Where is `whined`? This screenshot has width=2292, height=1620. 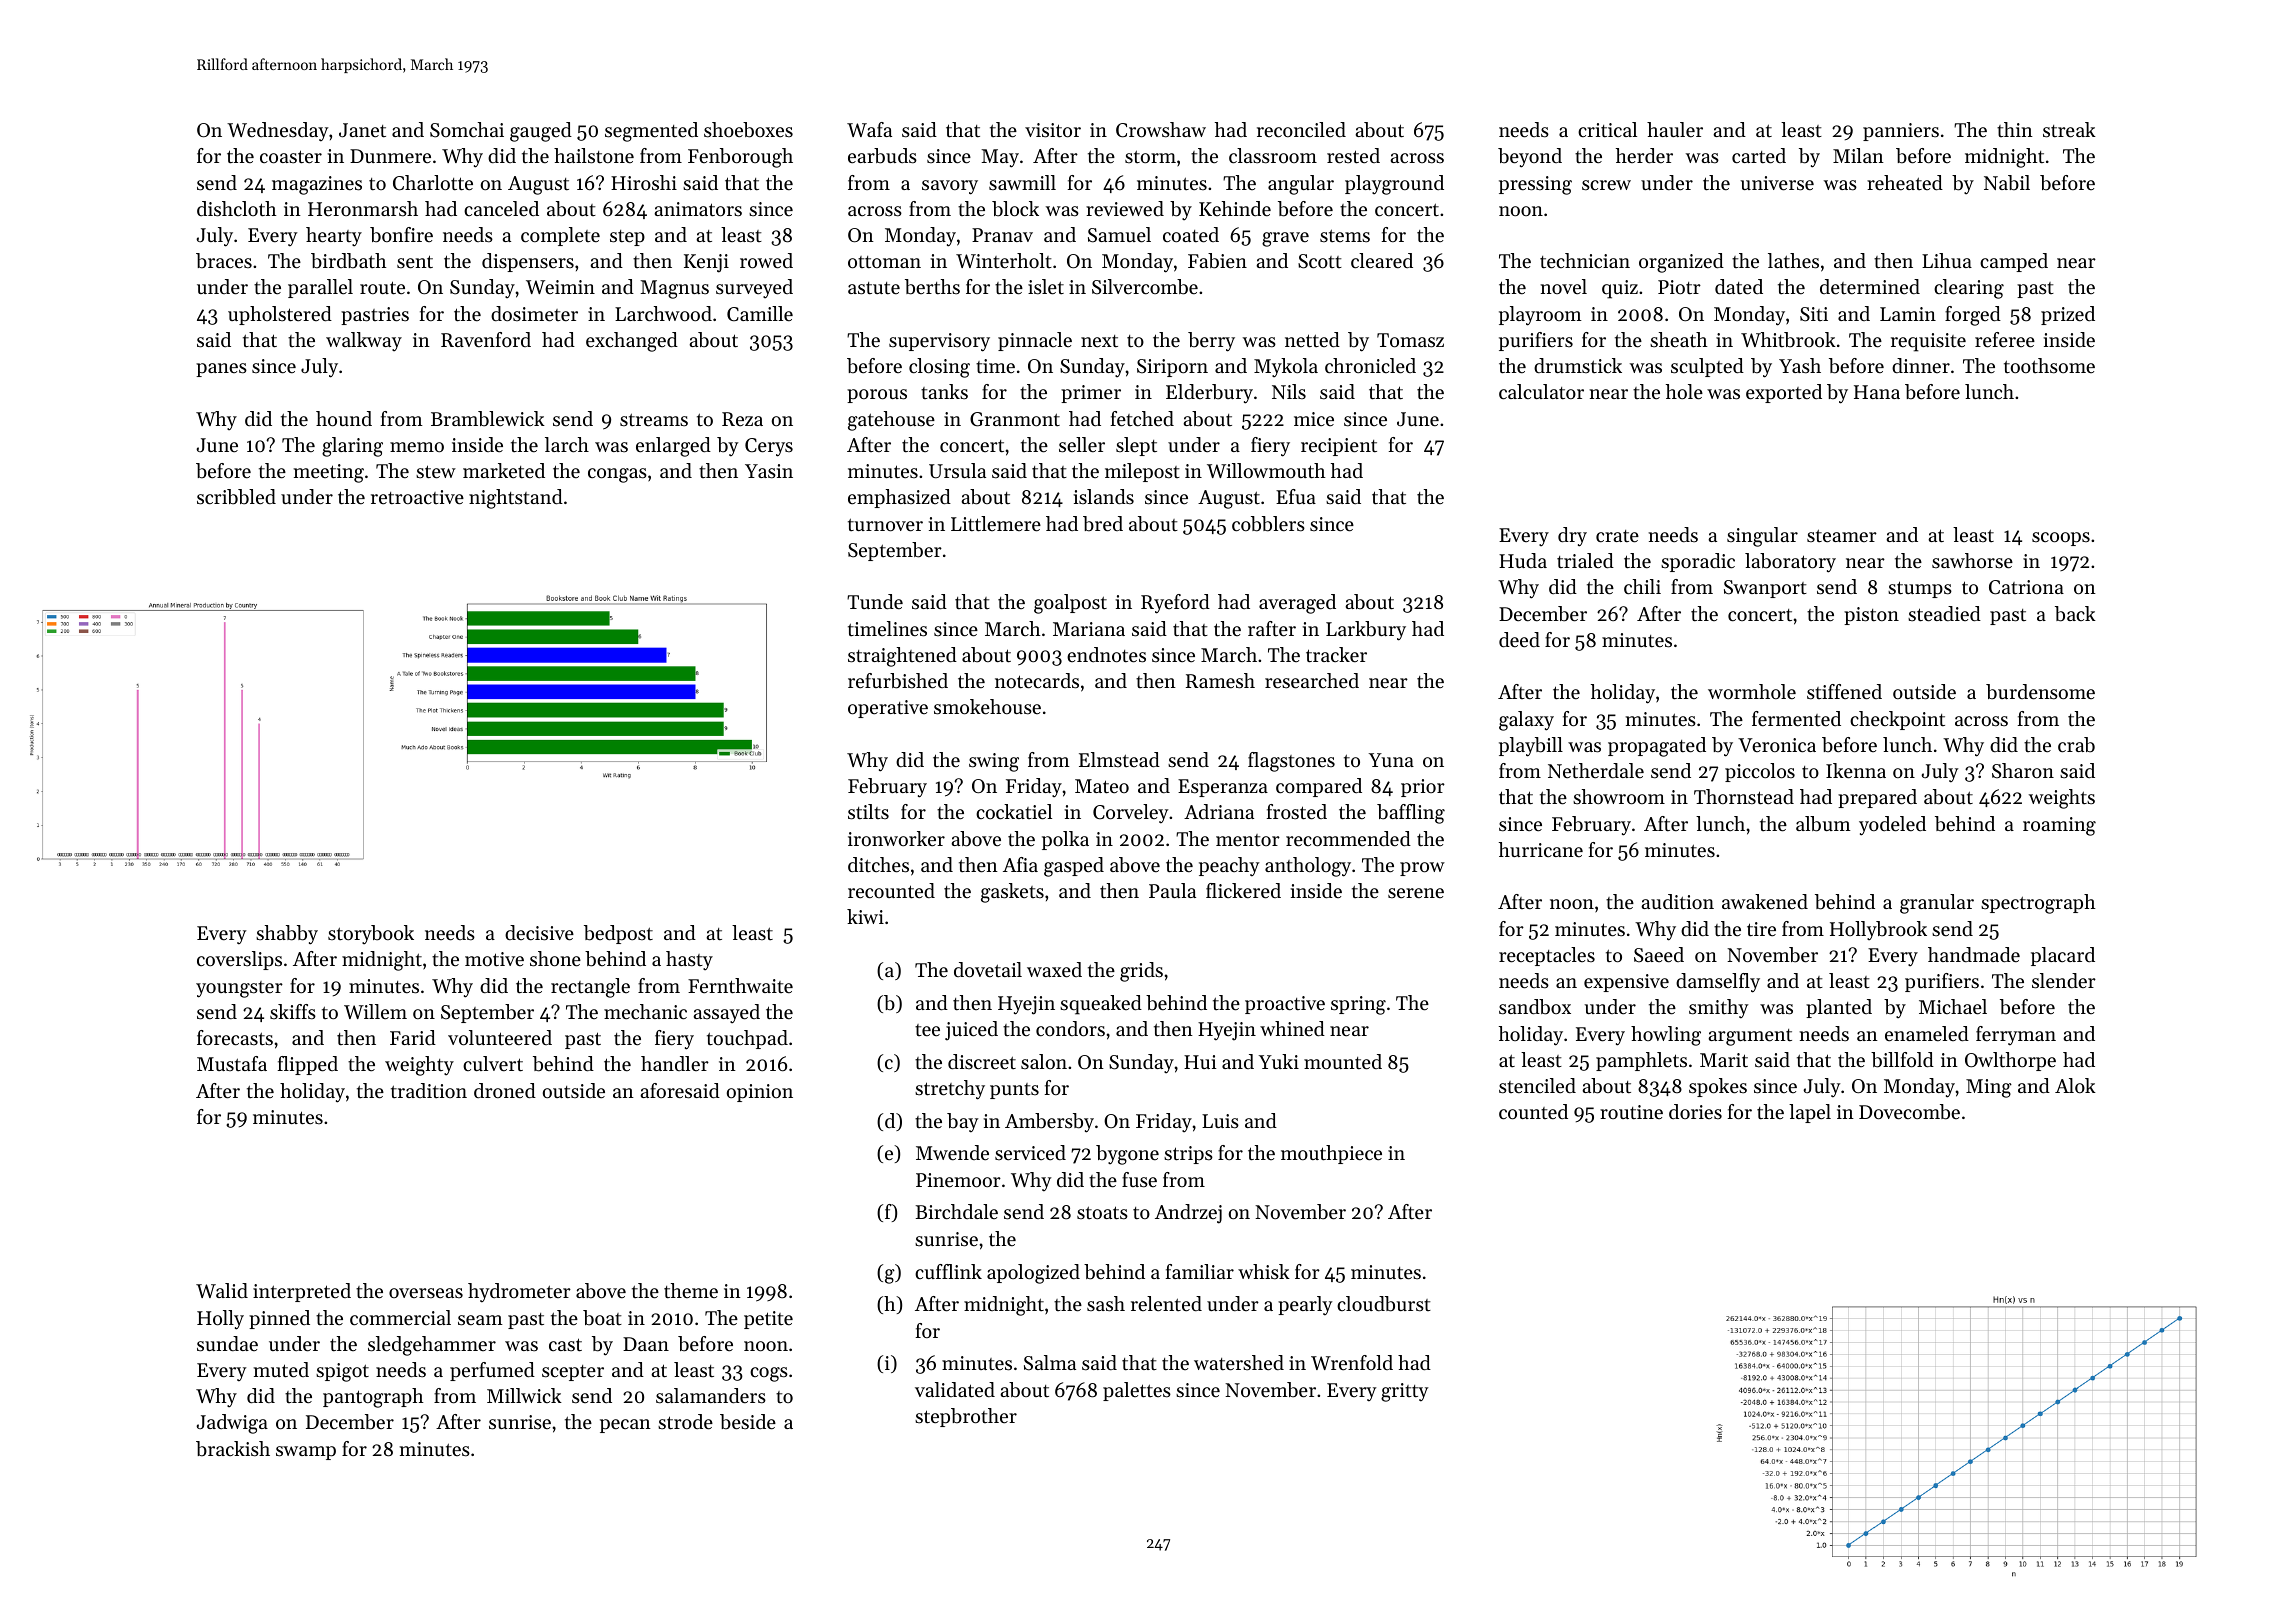 whined is located at coordinates (1292, 1029).
